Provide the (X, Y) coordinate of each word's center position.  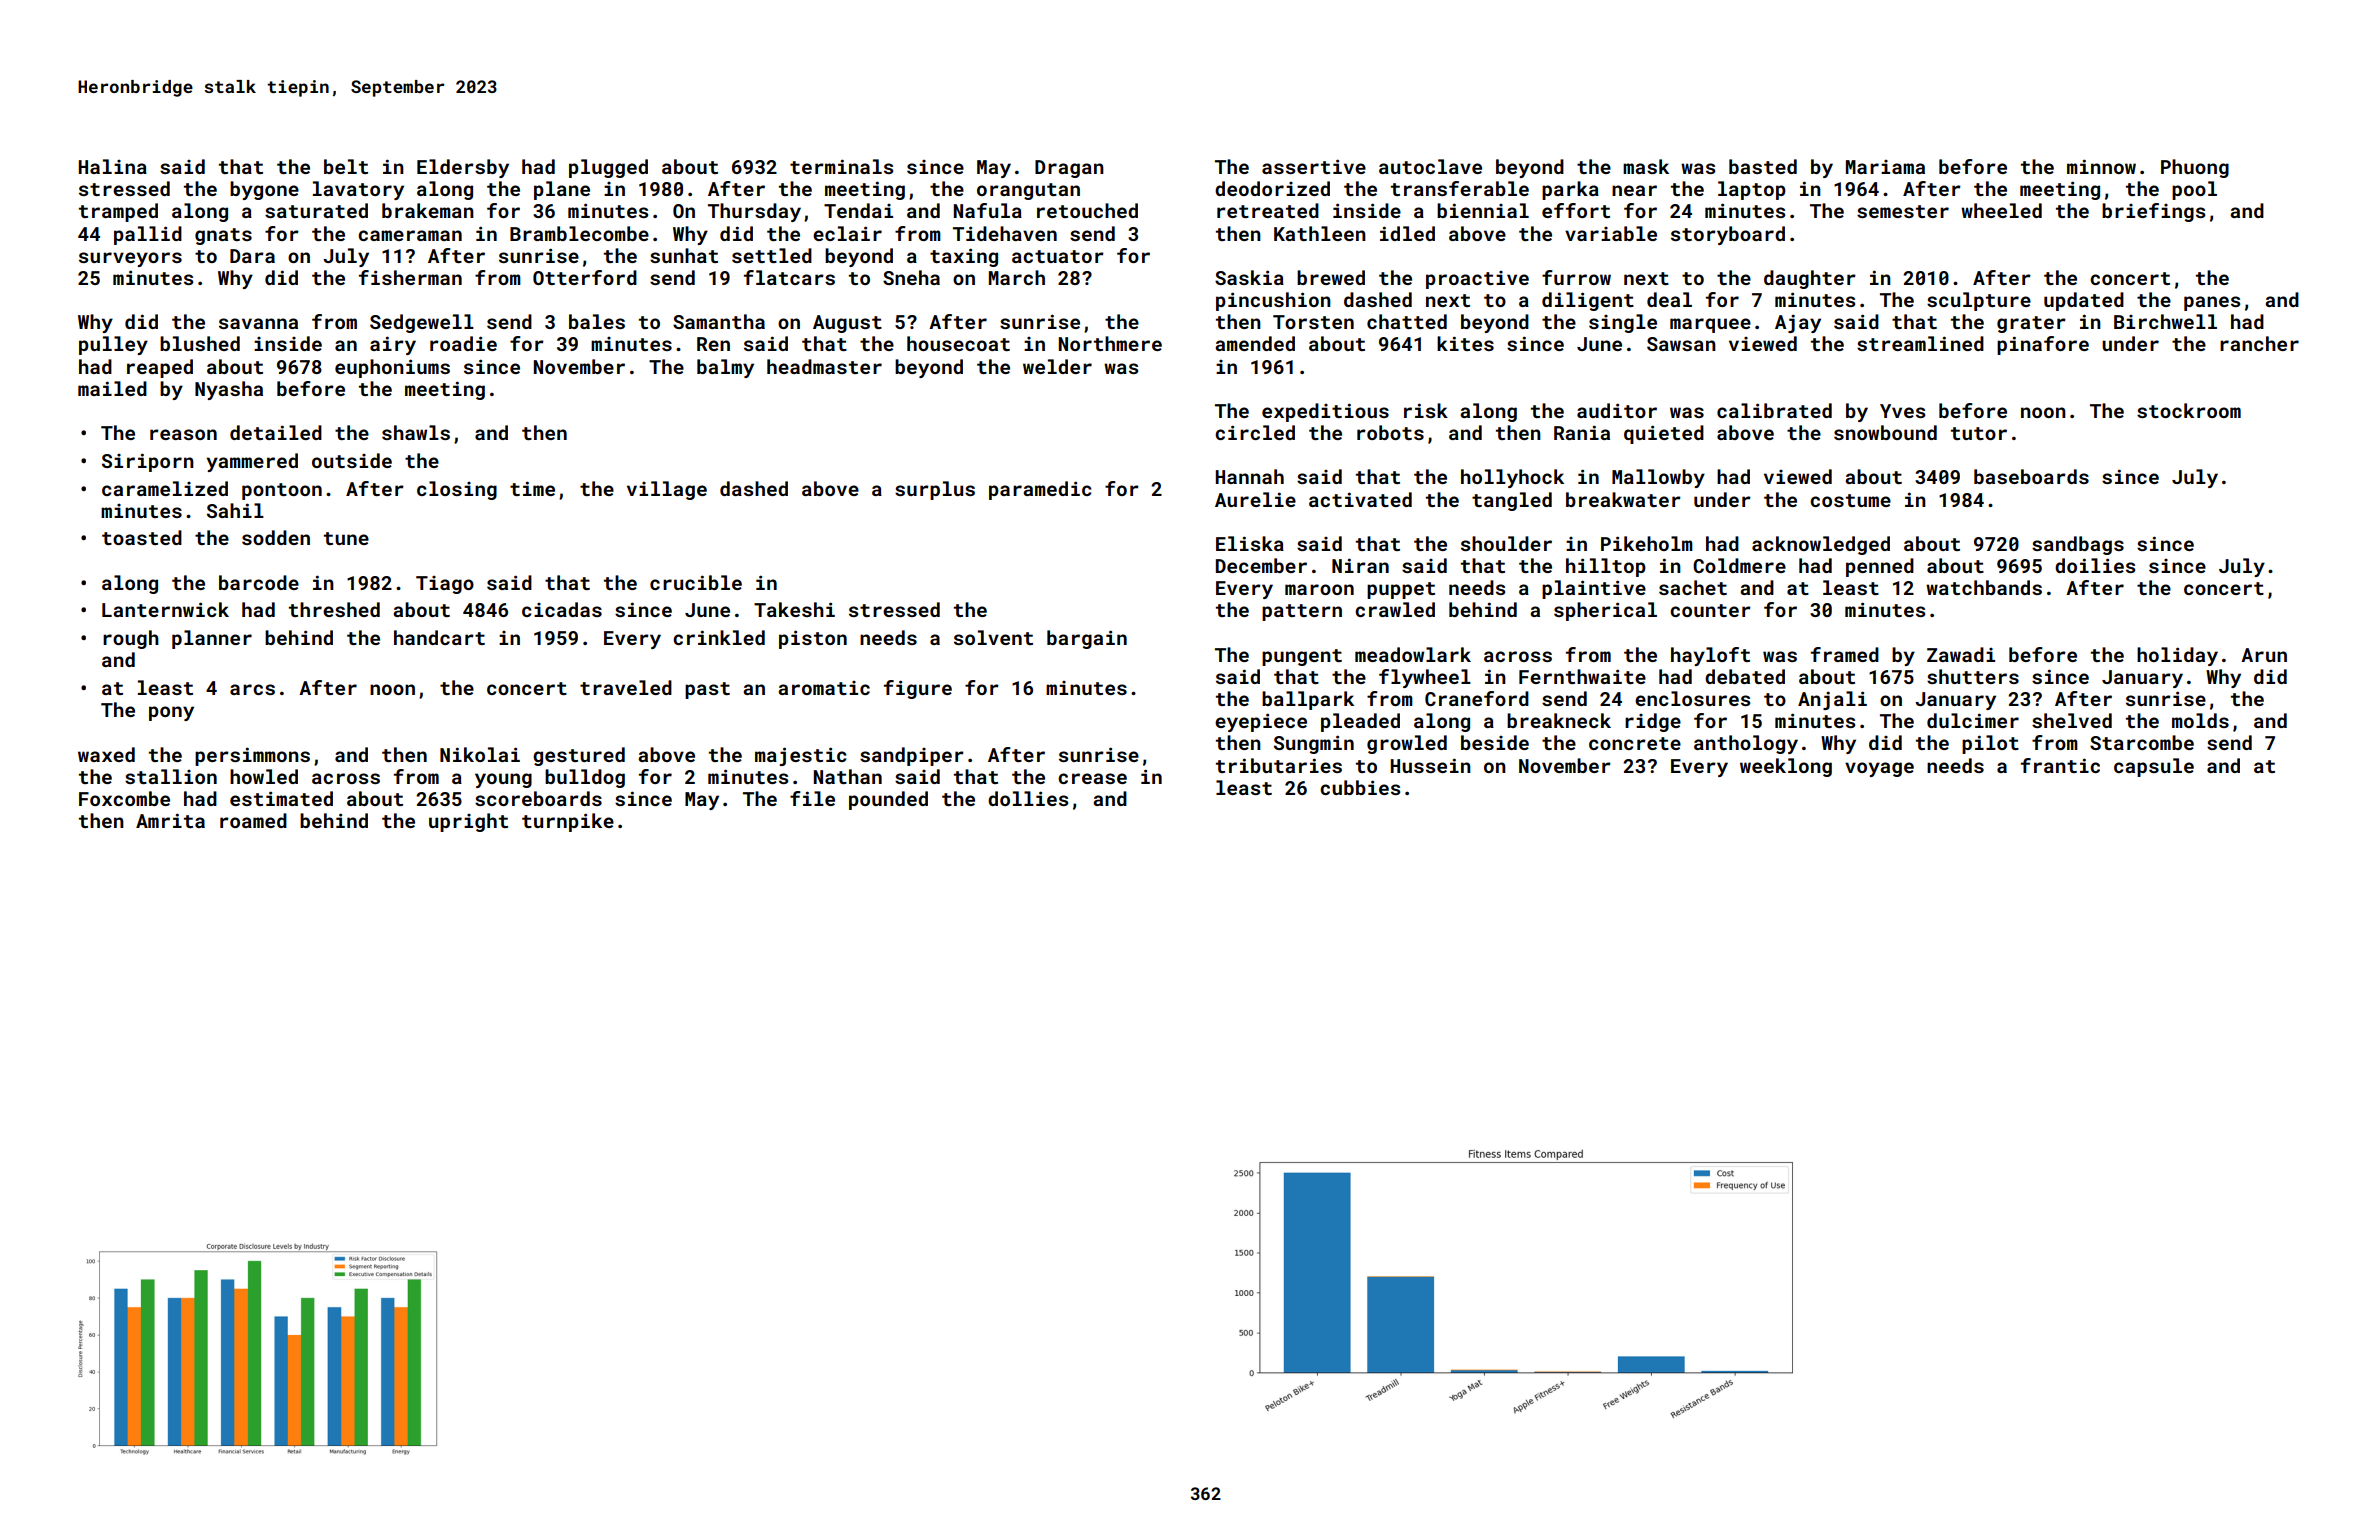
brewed (1331, 277)
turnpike (568, 822)
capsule (2154, 767)
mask (1646, 166)
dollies (1028, 798)
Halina (113, 166)
